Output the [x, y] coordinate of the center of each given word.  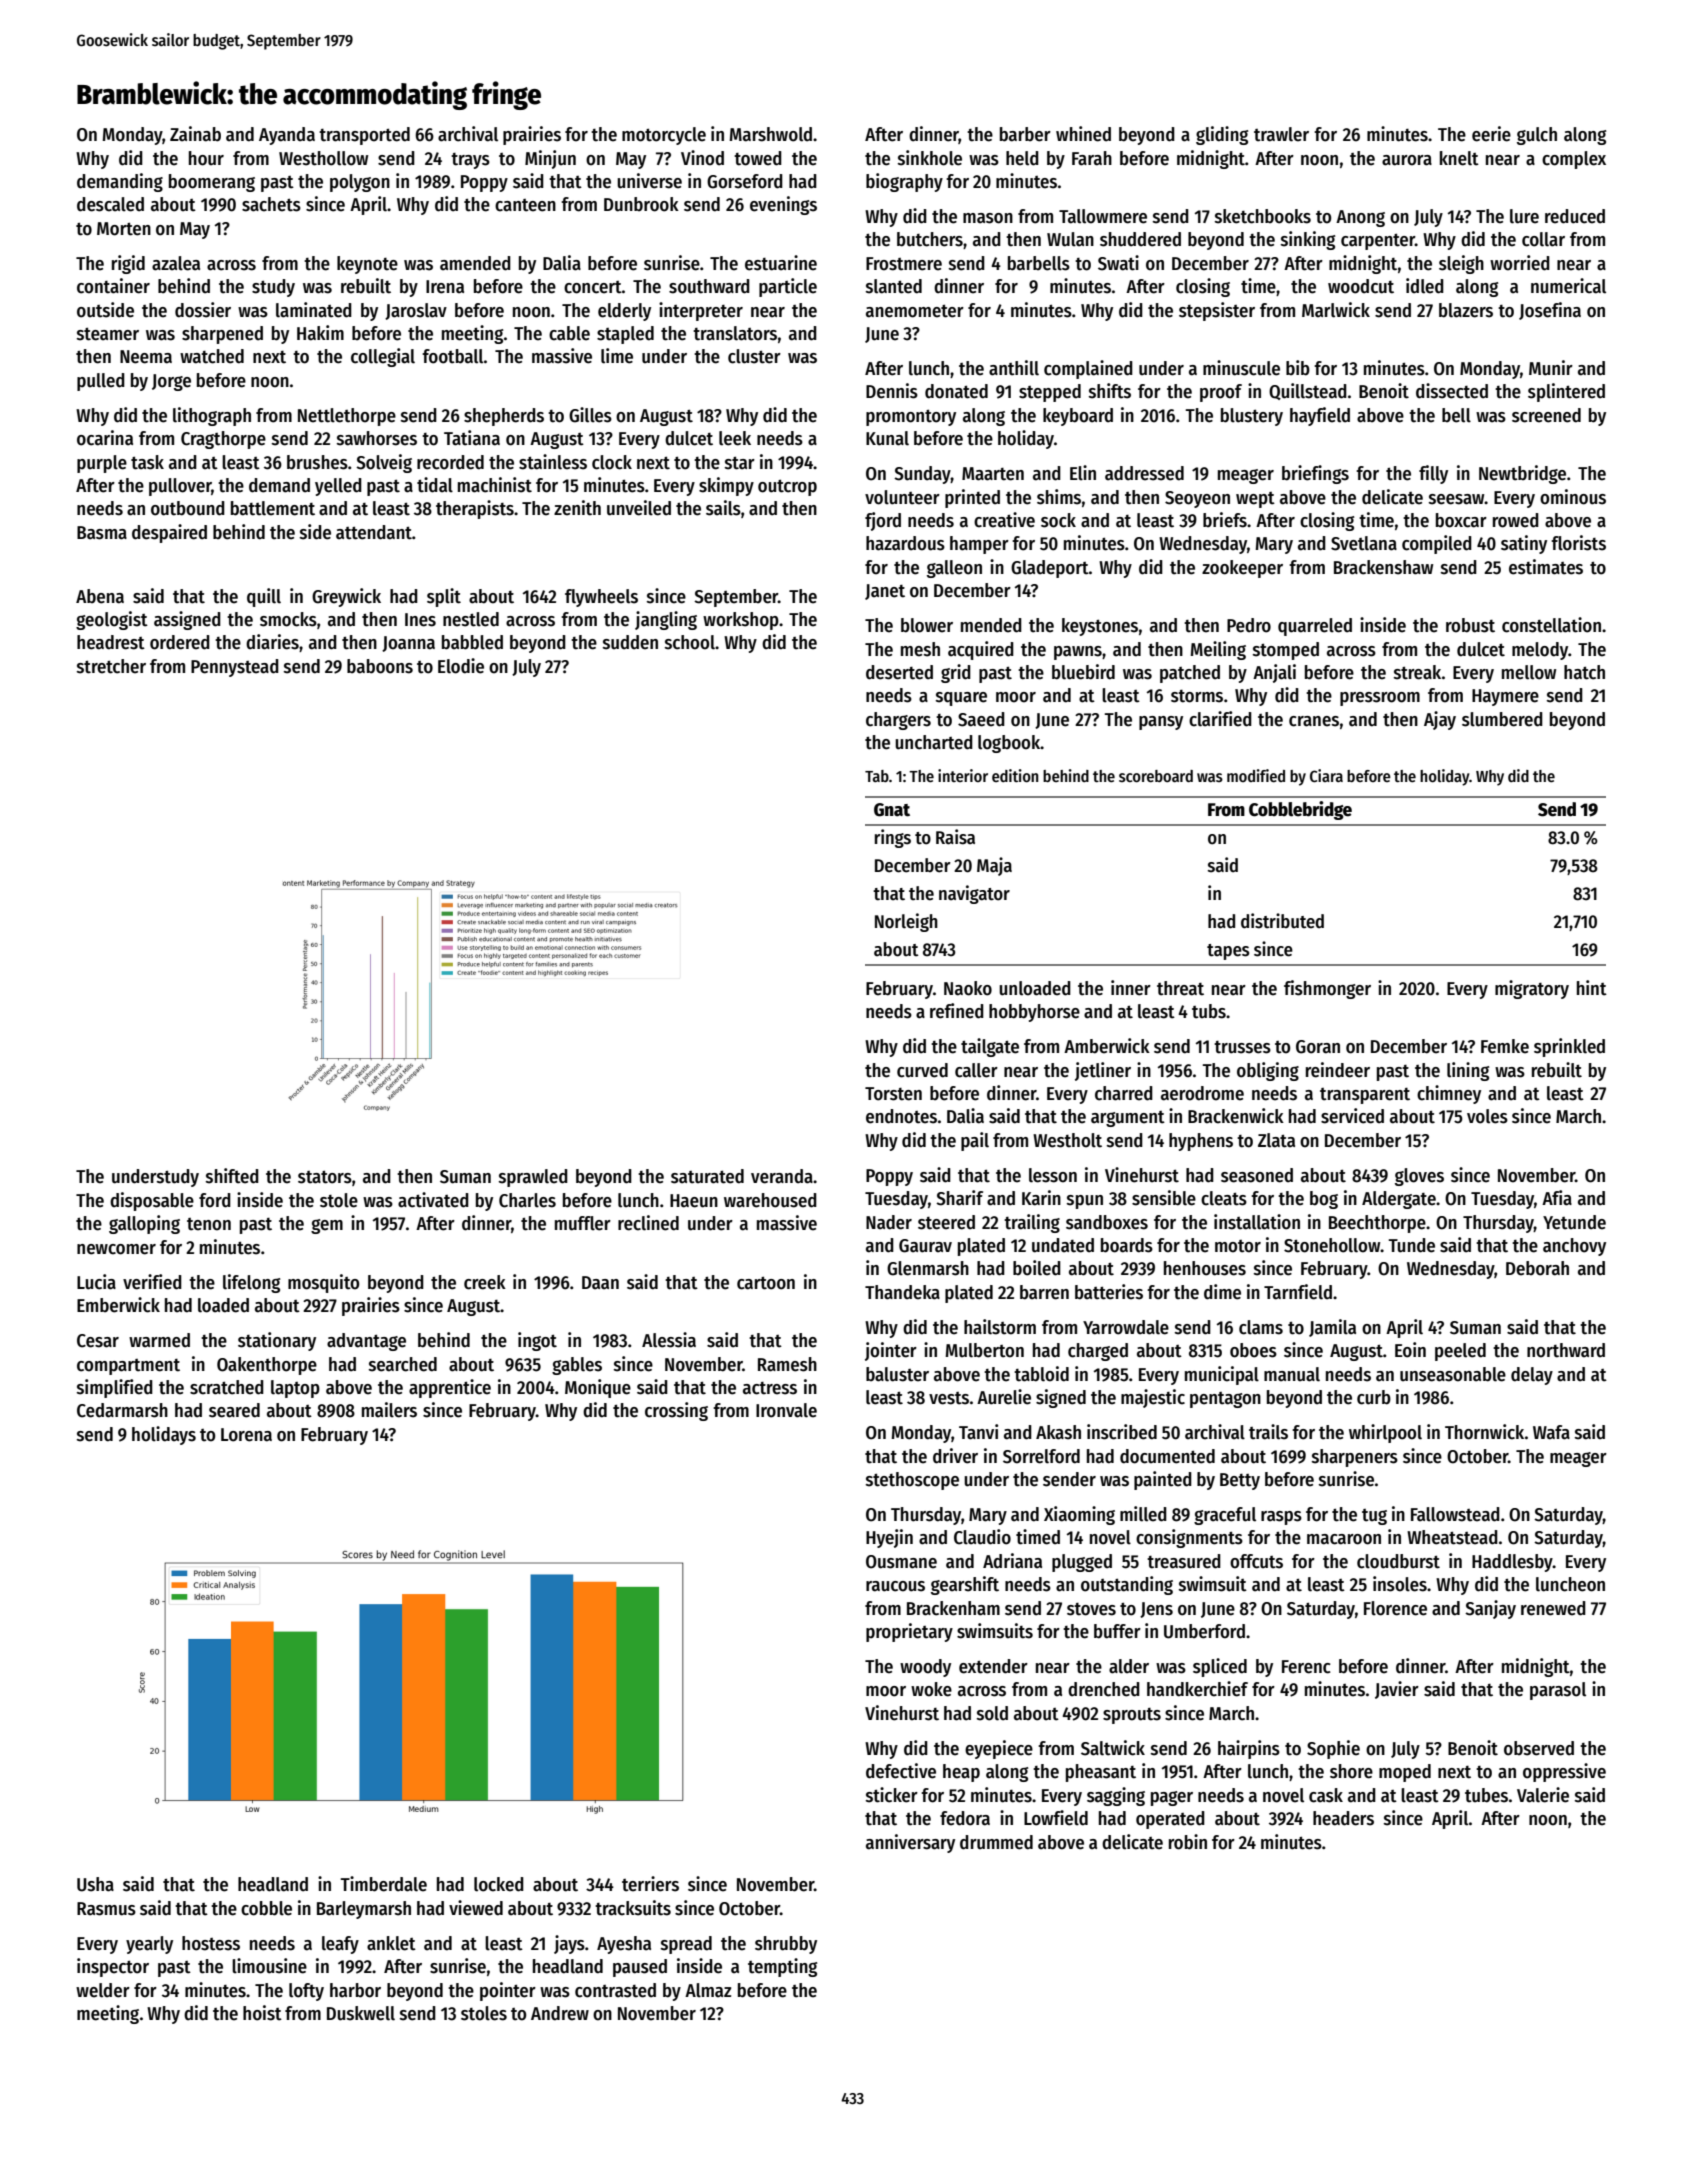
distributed [1282, 921]
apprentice [450, 1388]
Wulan [1070, 239]
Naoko [968, 988]
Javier [1397, 1690]
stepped [1050, 393]
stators [325, 1177]
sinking [1308, 240]
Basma [102, 533]
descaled [110, 204]
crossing [676, 1411]
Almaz [708, 1990]
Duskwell [361, 2013]
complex [1574, 160]
